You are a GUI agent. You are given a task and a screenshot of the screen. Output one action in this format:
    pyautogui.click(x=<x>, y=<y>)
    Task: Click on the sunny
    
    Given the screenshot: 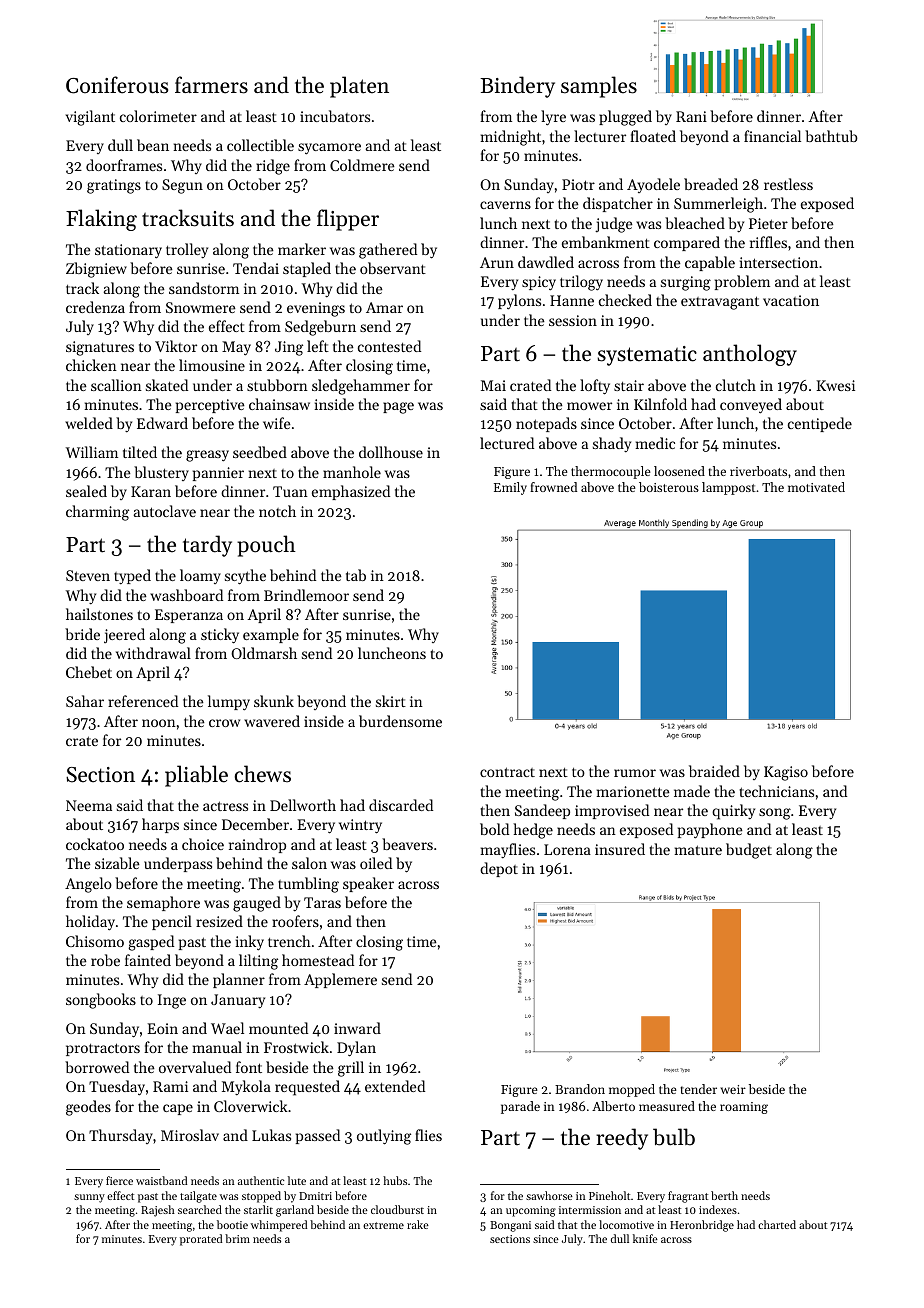 What is the action you would take?
    pyautogui.click(x=89, y=1198)
